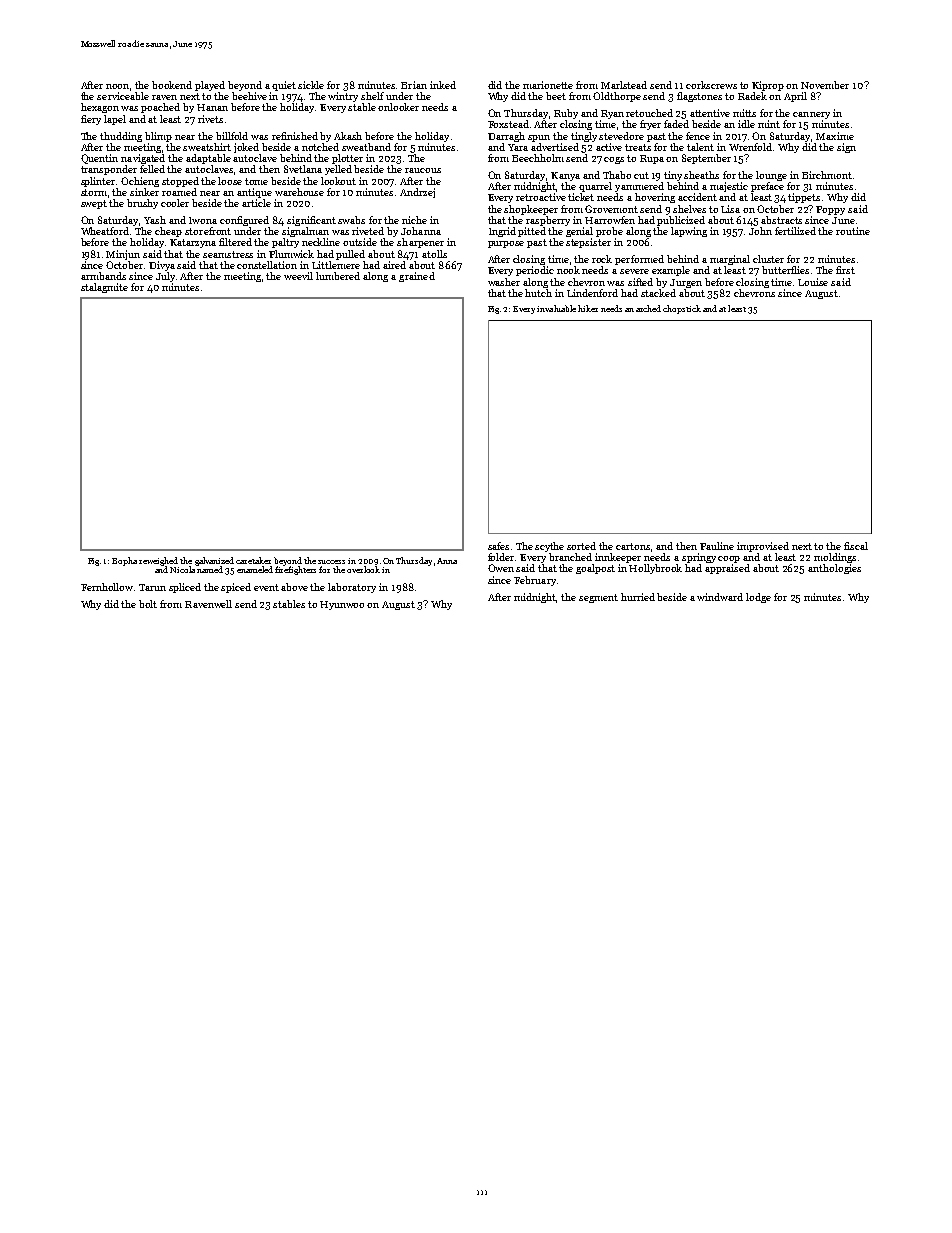 The height and width of the screenshot is (1233, 952). I want to click on arched, so click(648, 308).
